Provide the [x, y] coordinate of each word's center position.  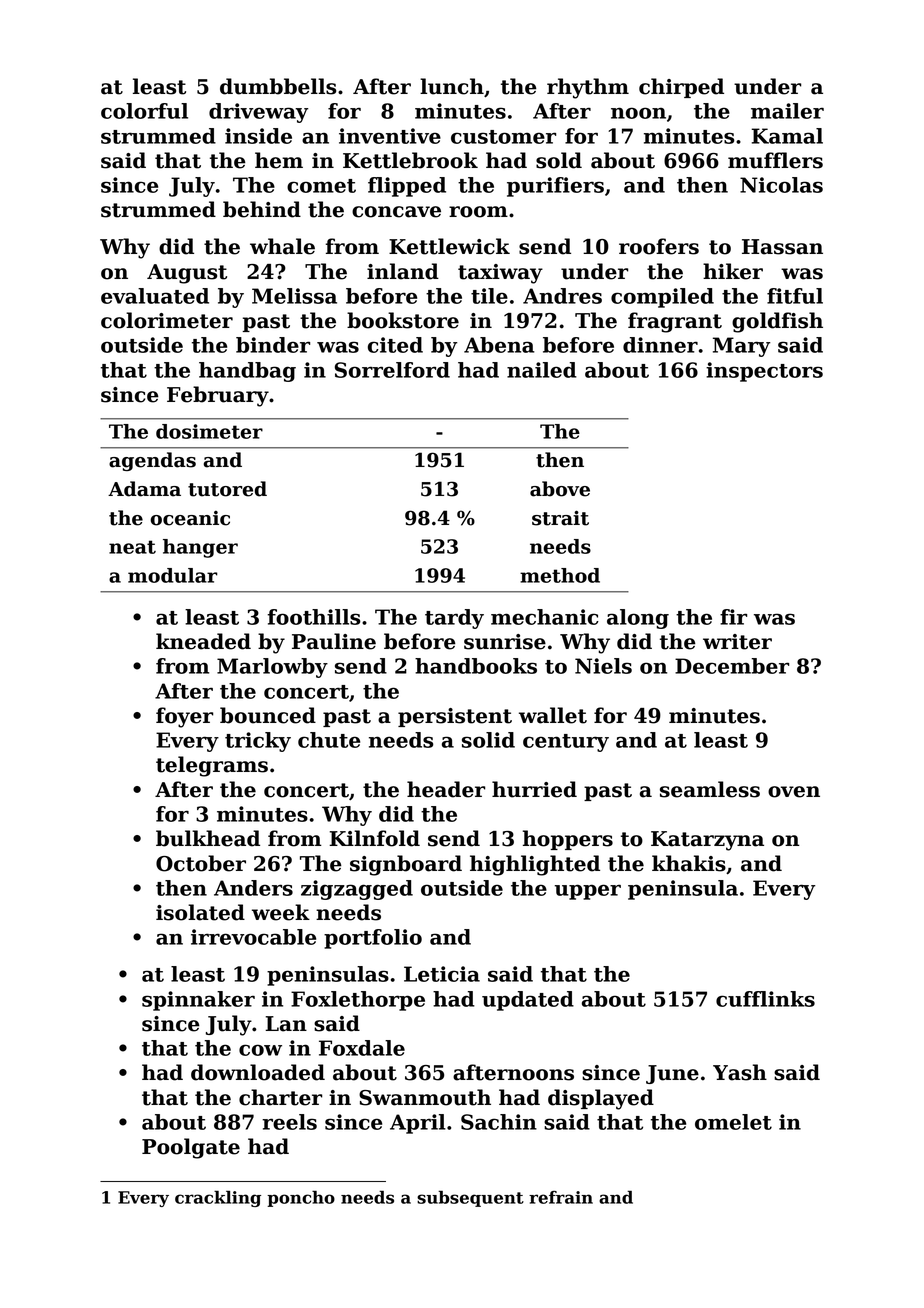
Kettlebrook [410, 160]
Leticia [442, 974]
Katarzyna [707, 841]
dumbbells [278, 86]
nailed [542, 370]
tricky [258, 742]
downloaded [258, 1072]
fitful [795, 296]
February [218, 396]
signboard [406, 865]
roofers [659, 246]
